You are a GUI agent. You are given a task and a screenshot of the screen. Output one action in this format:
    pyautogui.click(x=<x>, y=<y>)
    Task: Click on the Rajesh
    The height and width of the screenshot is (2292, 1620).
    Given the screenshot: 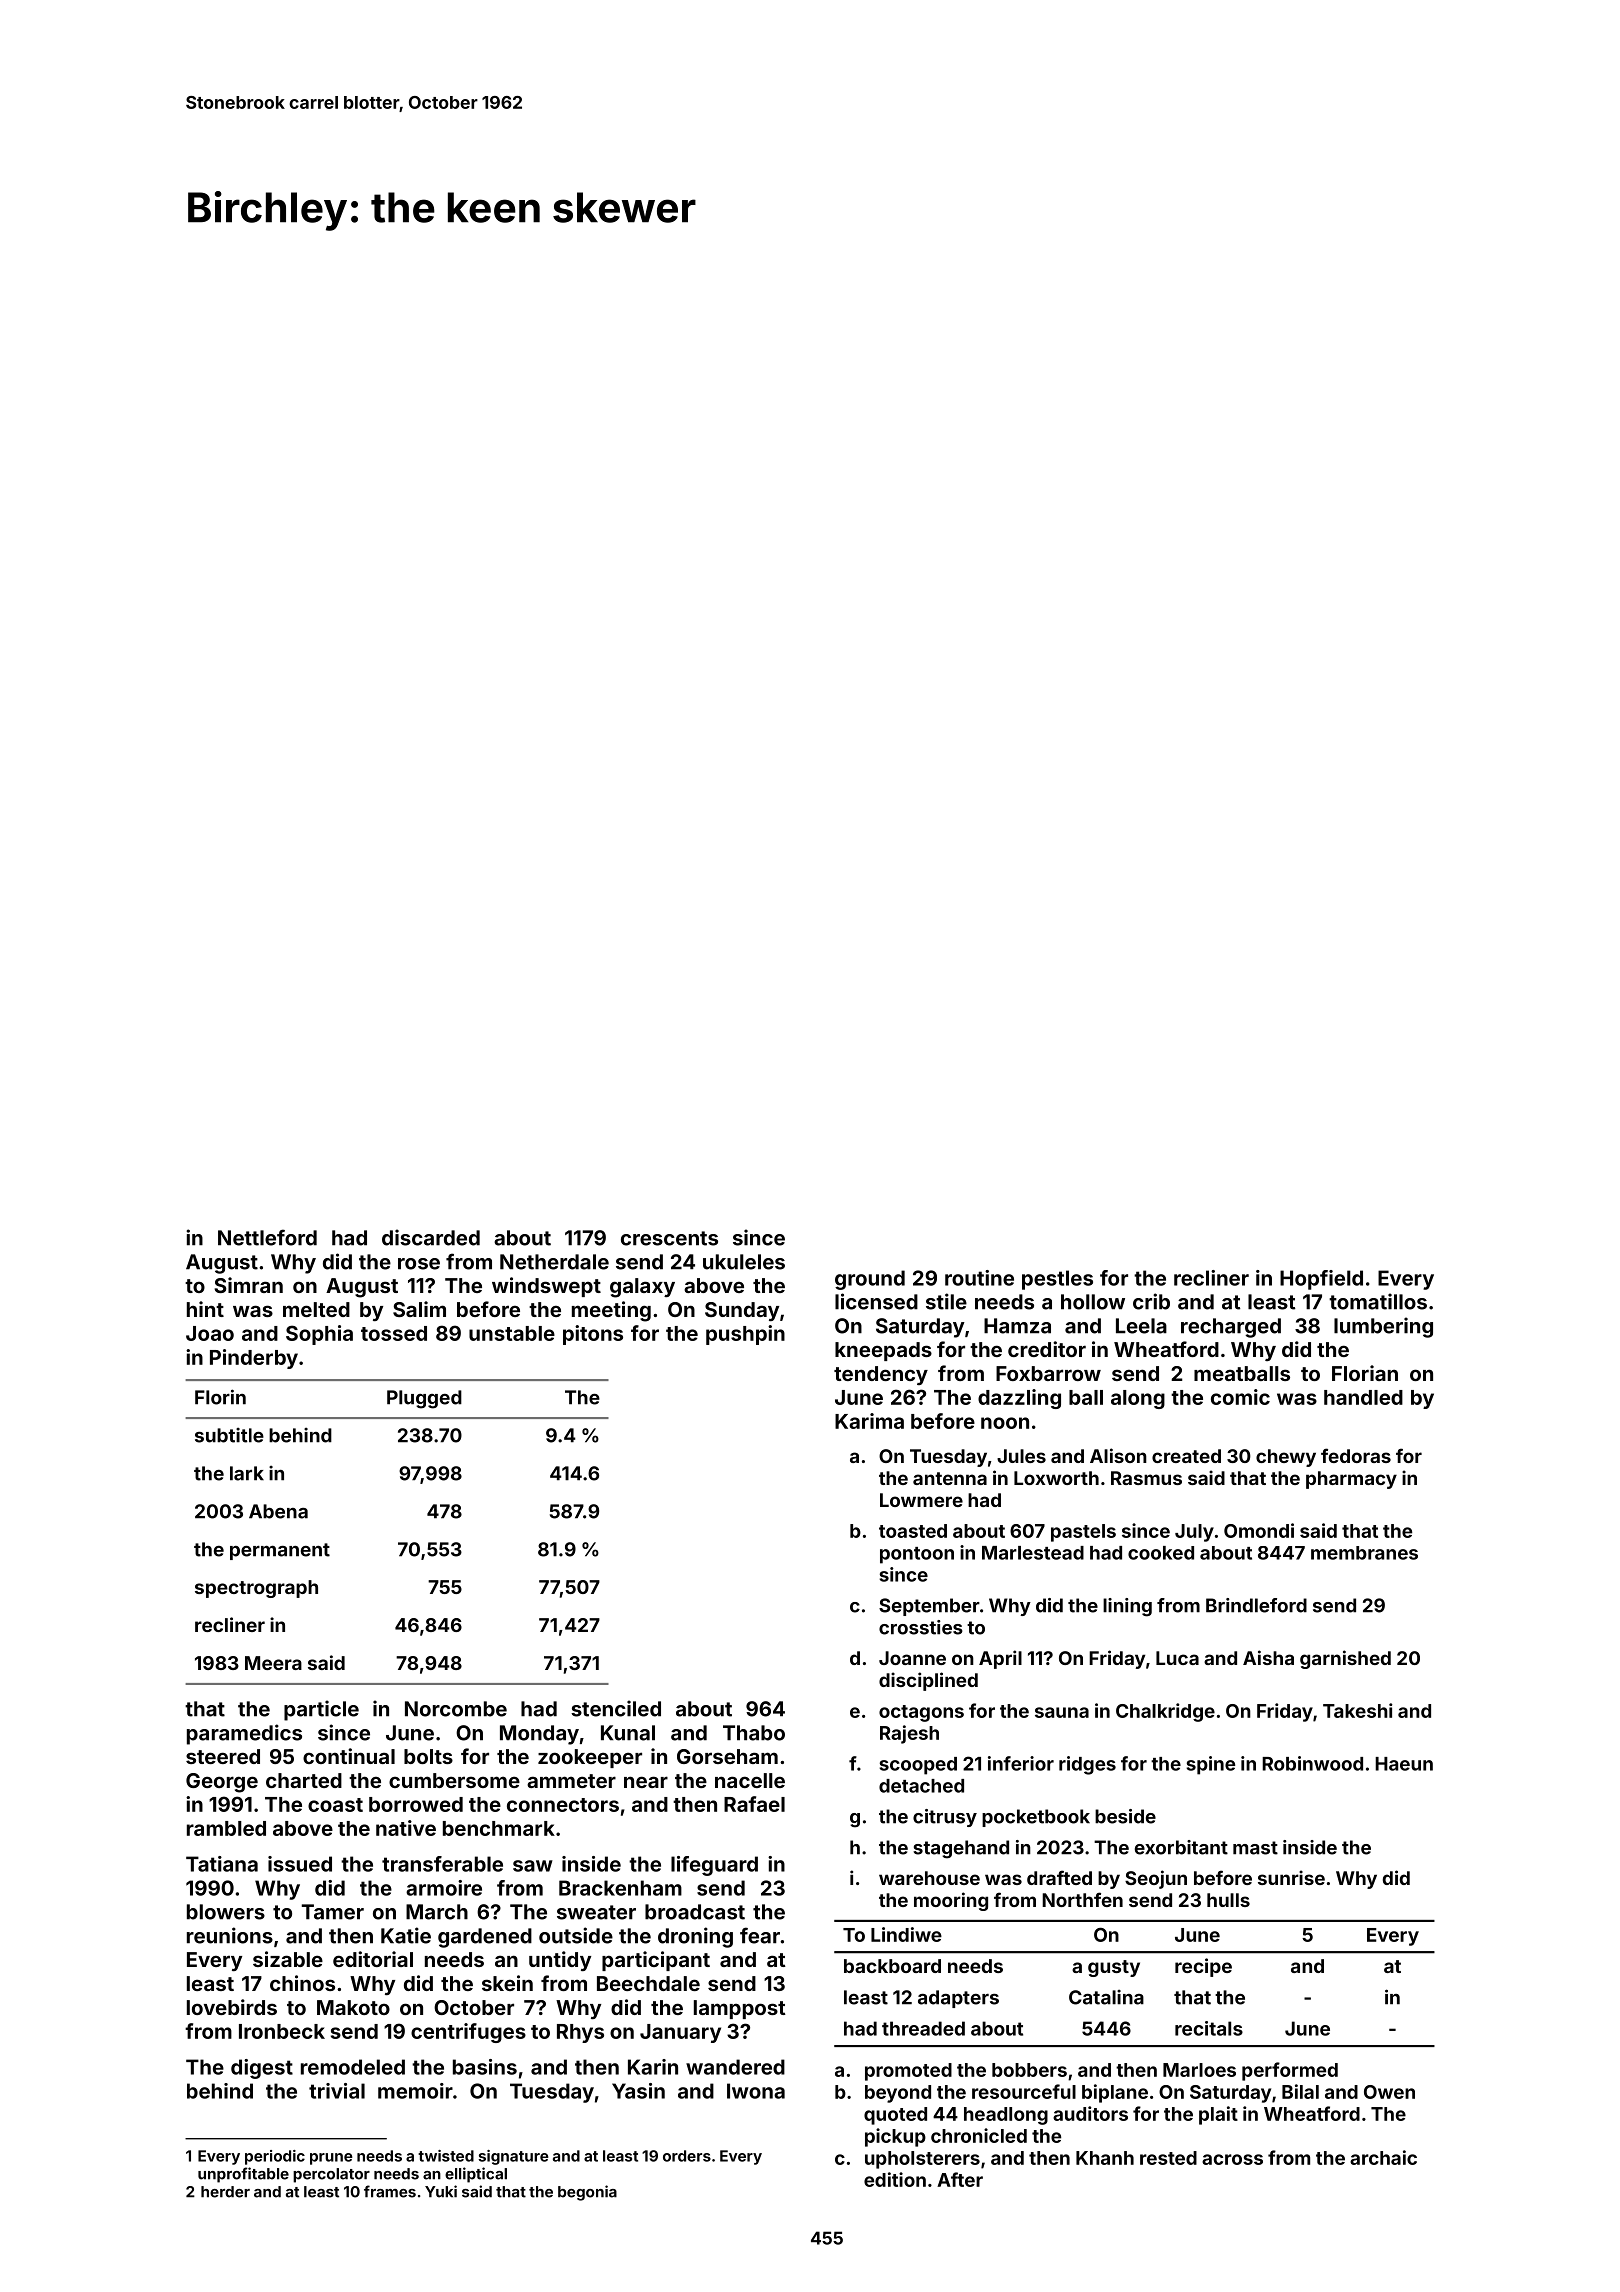 What is the action you would take?
    pyautogui.click(x=909, y=1734)
